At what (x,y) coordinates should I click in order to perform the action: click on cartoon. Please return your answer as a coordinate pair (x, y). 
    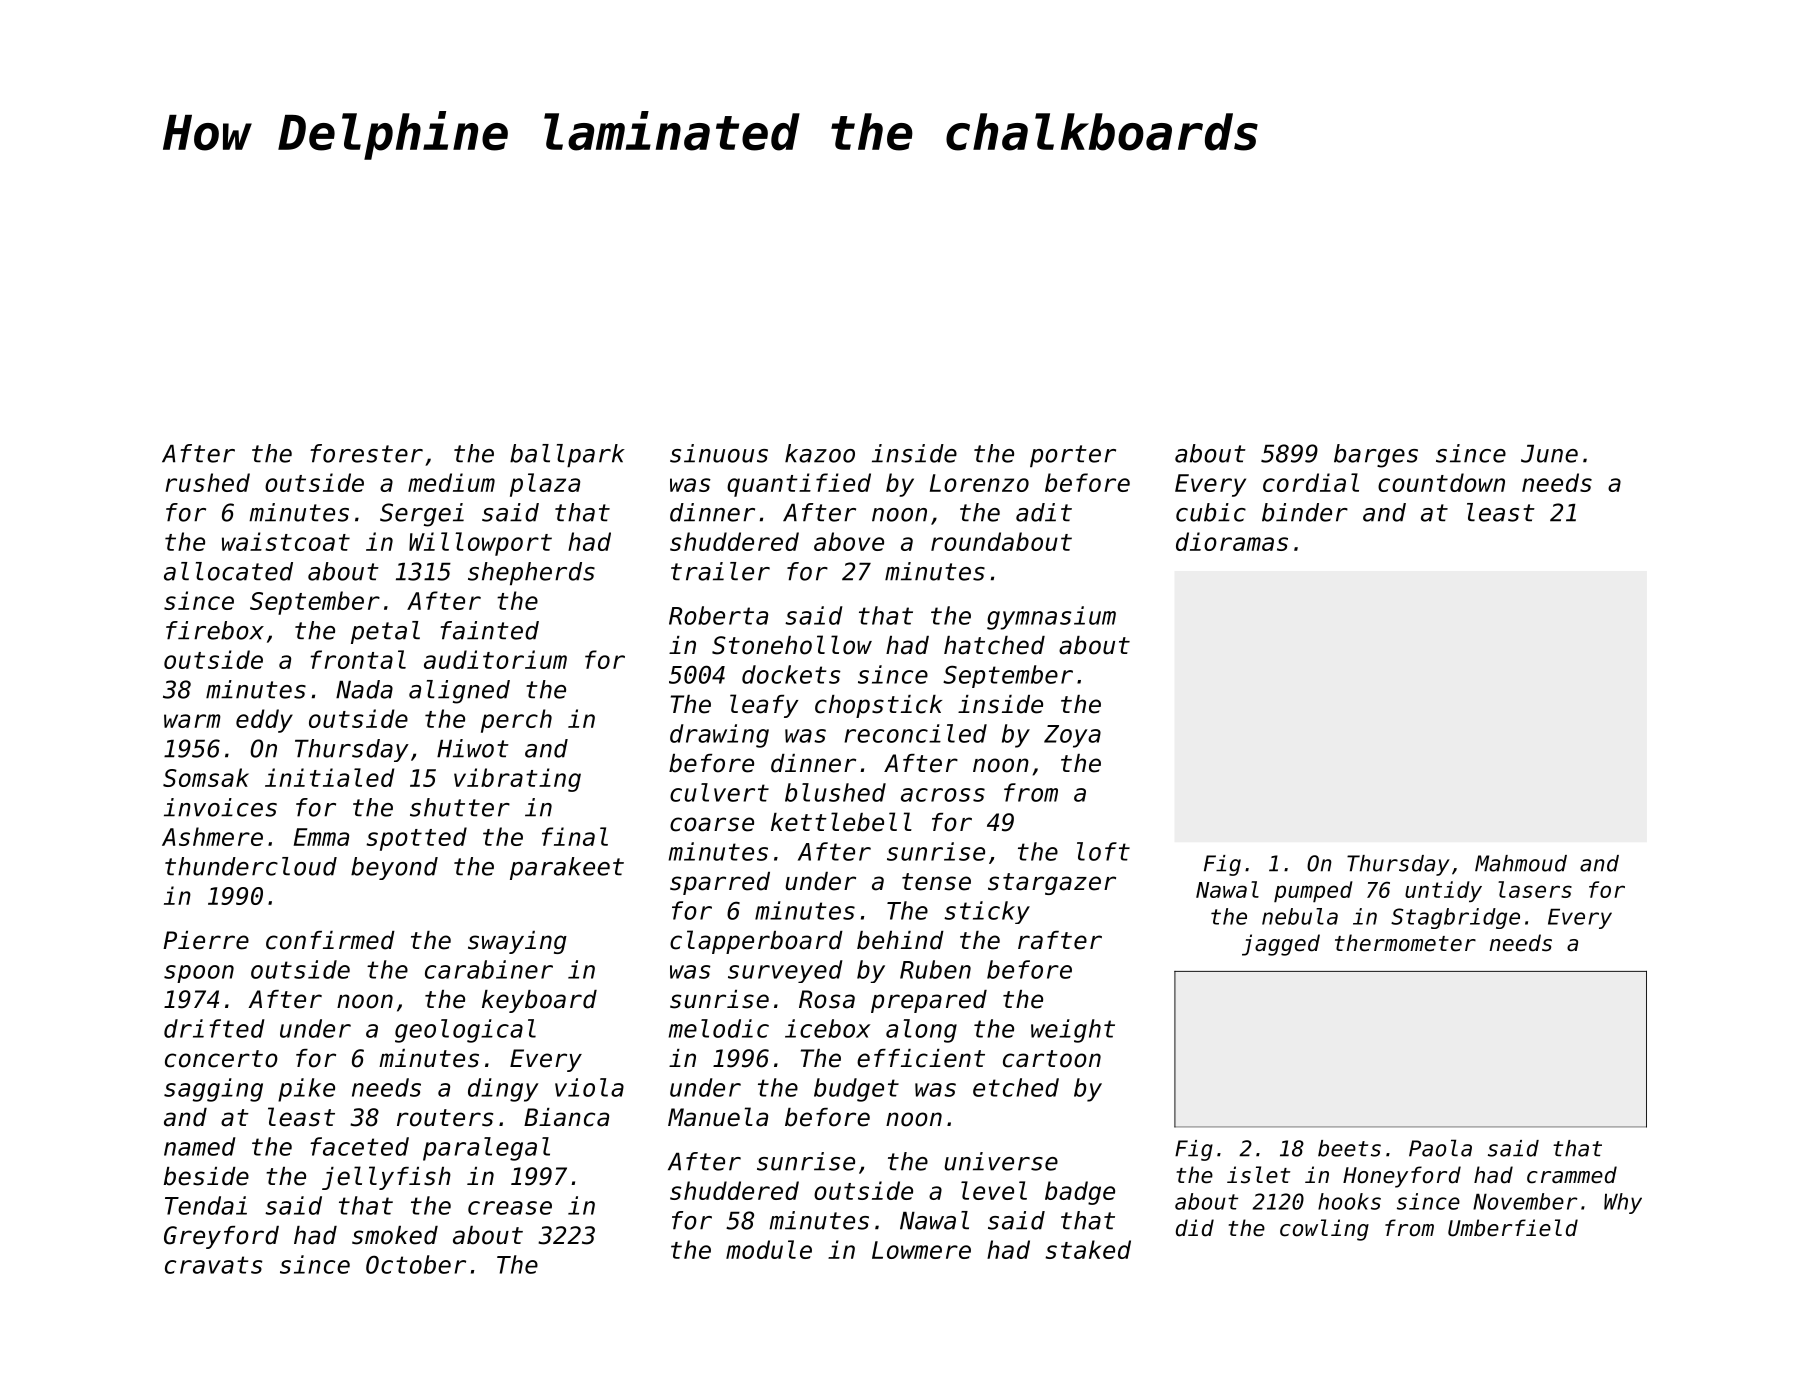
    Looking at the image, I should click on (1052, 1059).
